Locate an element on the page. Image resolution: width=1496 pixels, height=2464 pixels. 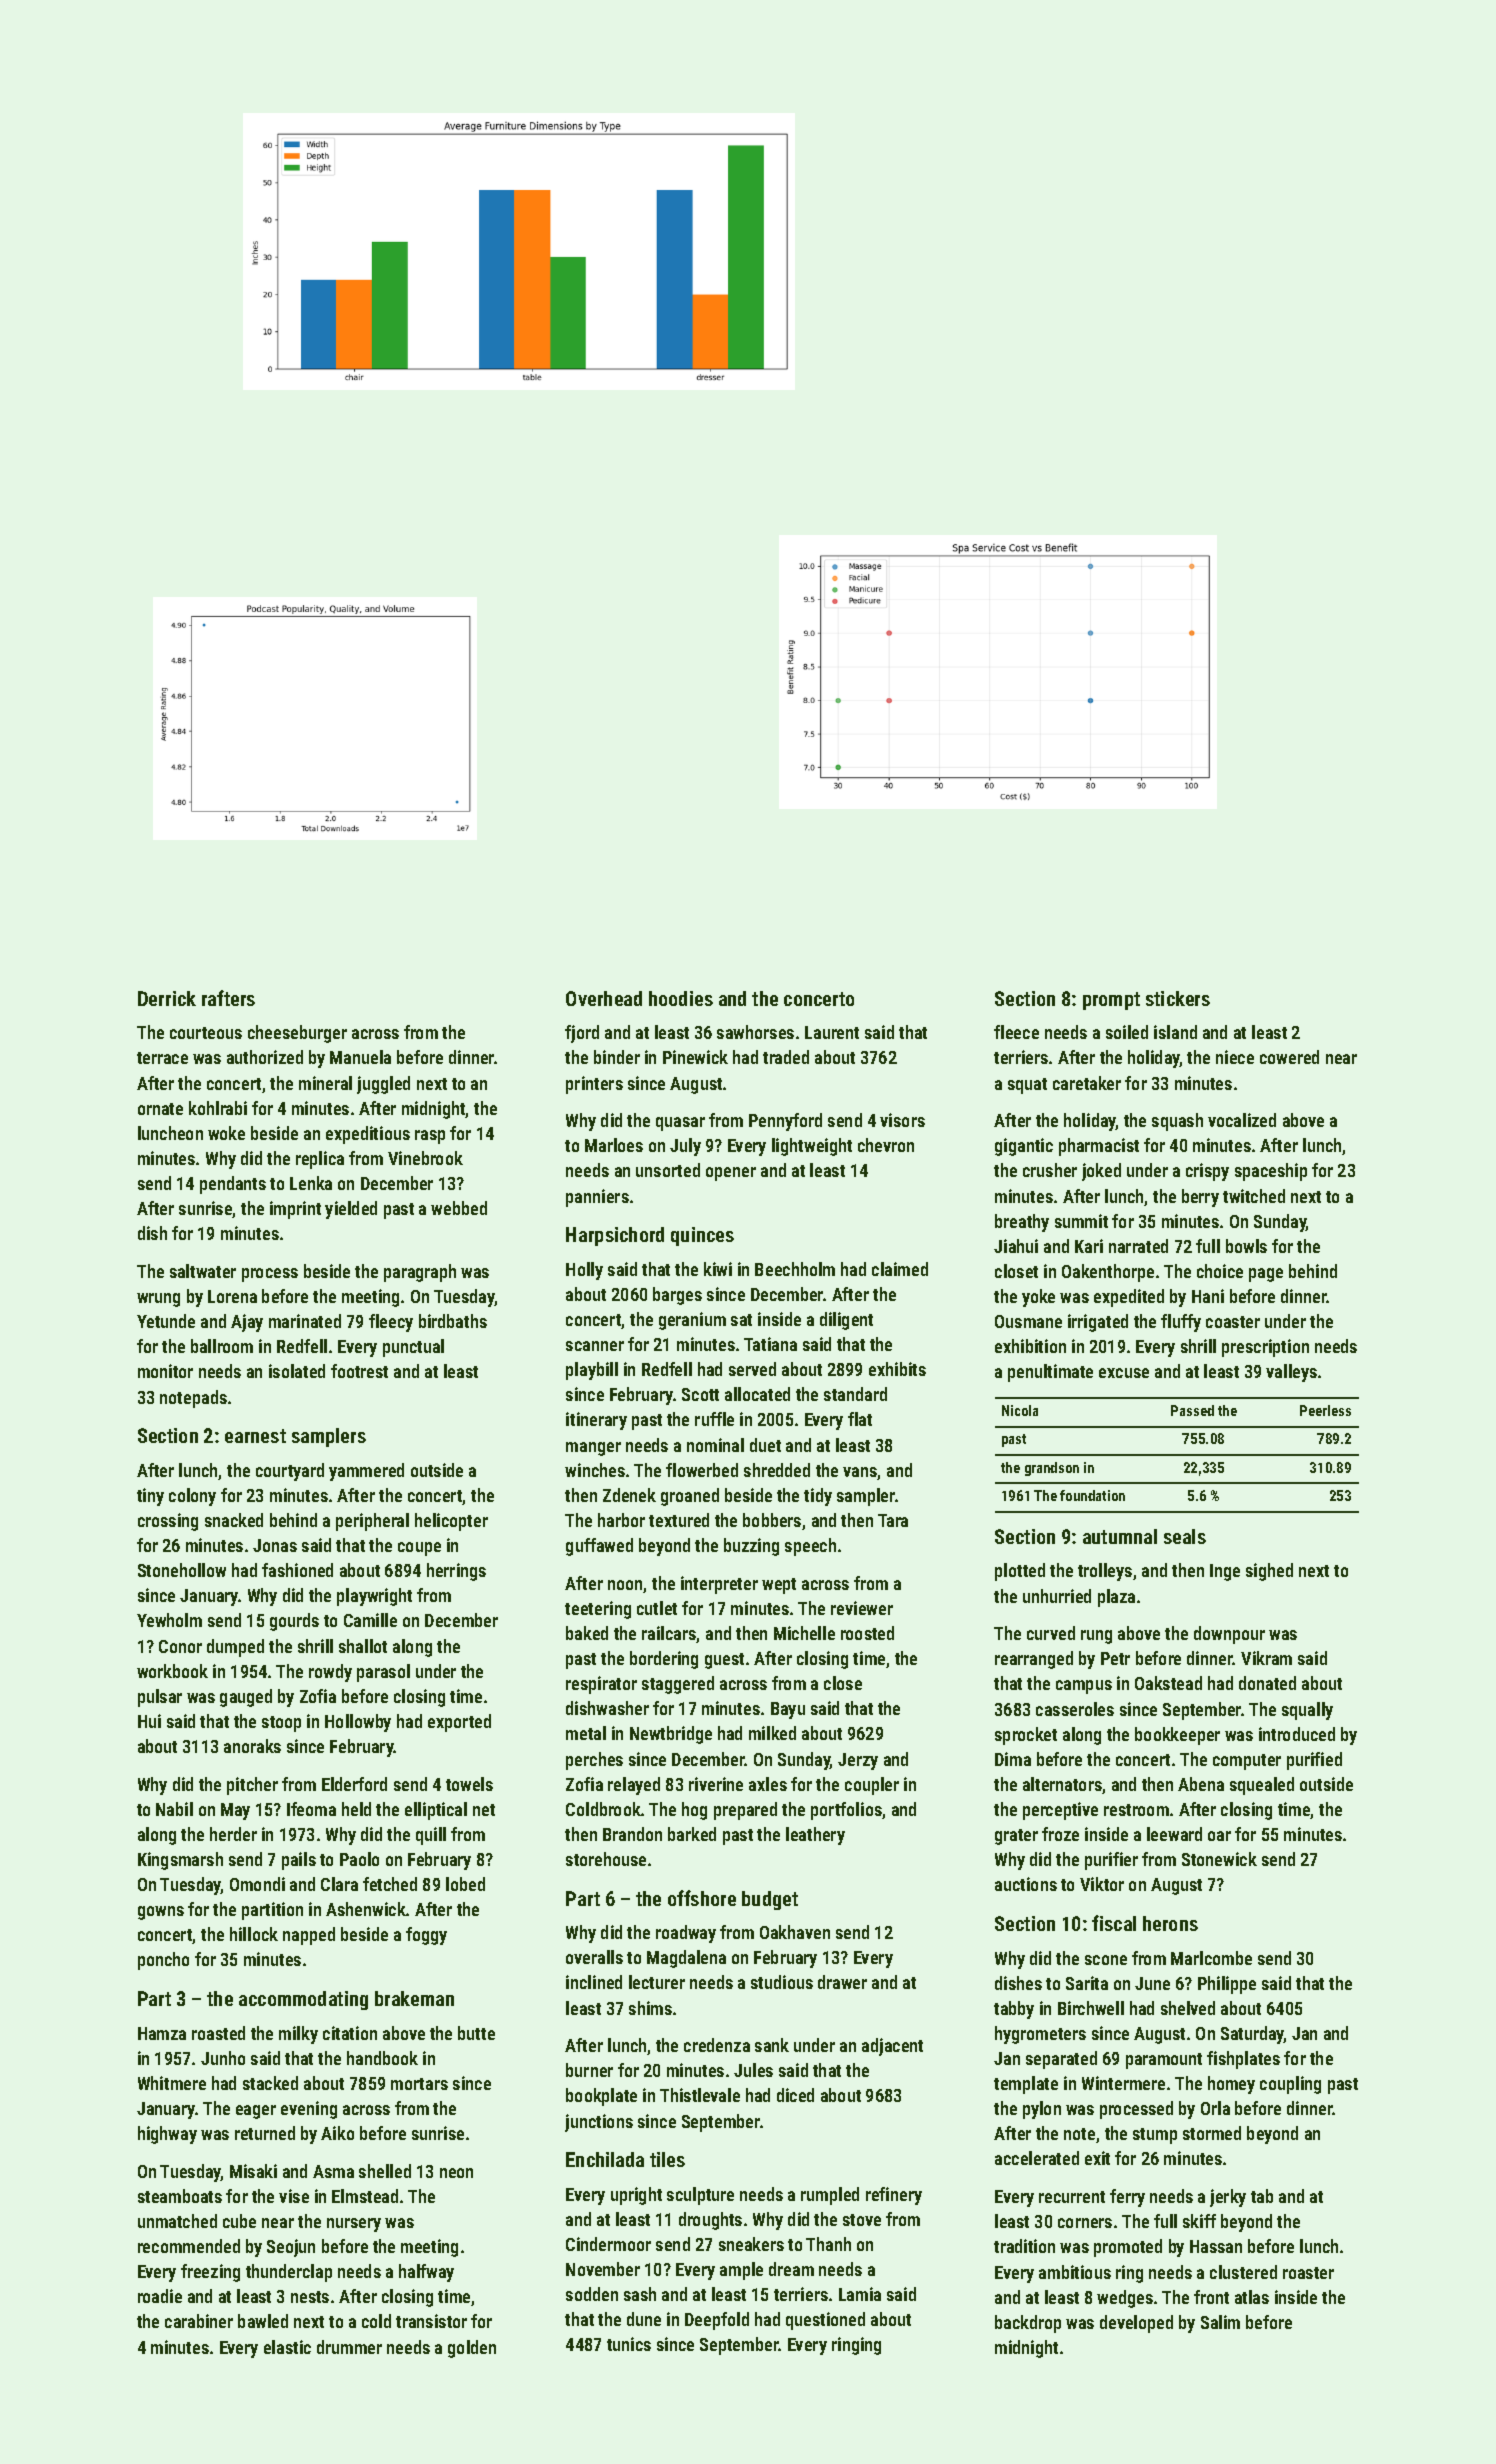
Passed is located at coordinates (1192, 1410).
